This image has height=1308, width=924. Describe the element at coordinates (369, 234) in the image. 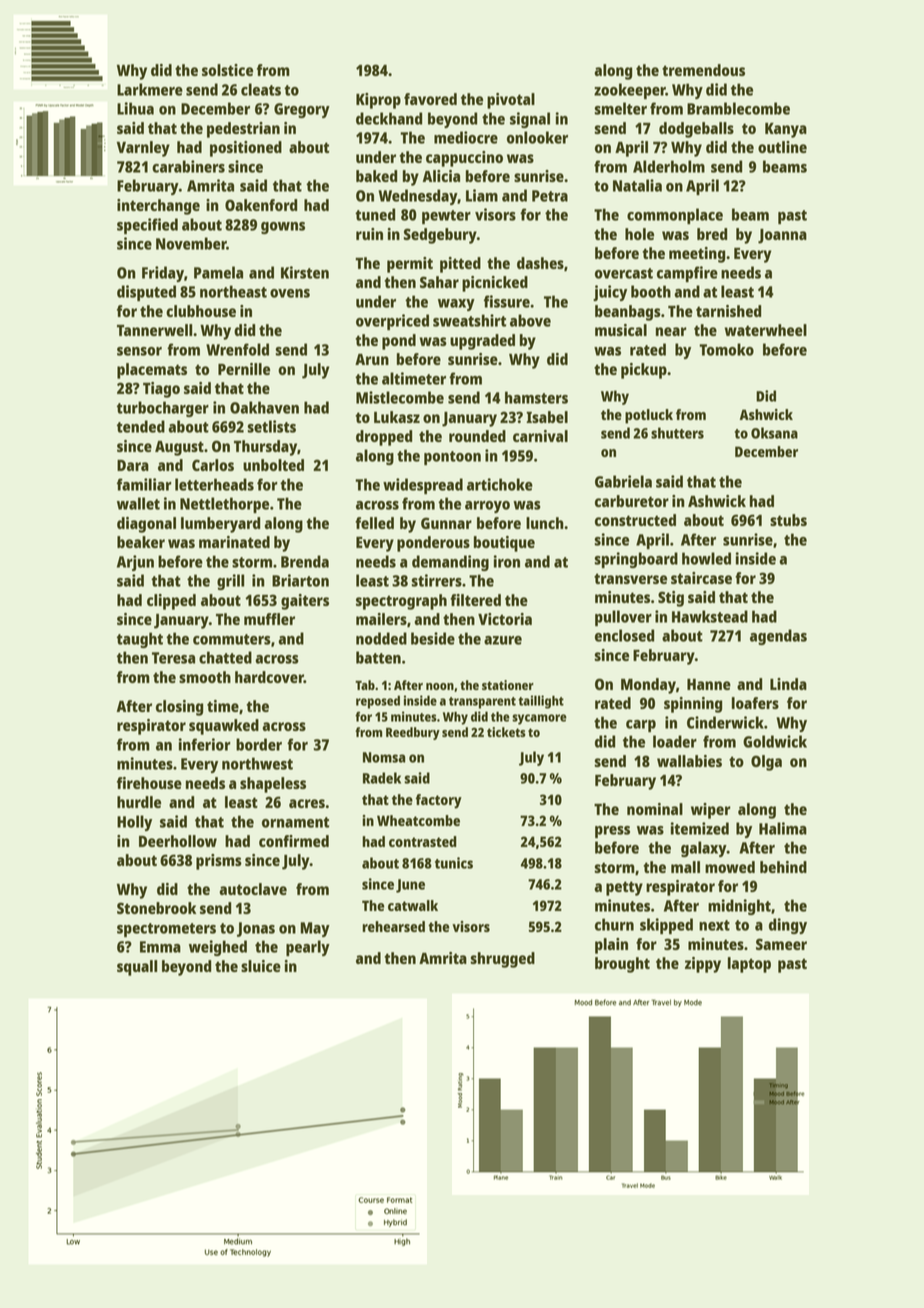

I see `ruin` at that location.
